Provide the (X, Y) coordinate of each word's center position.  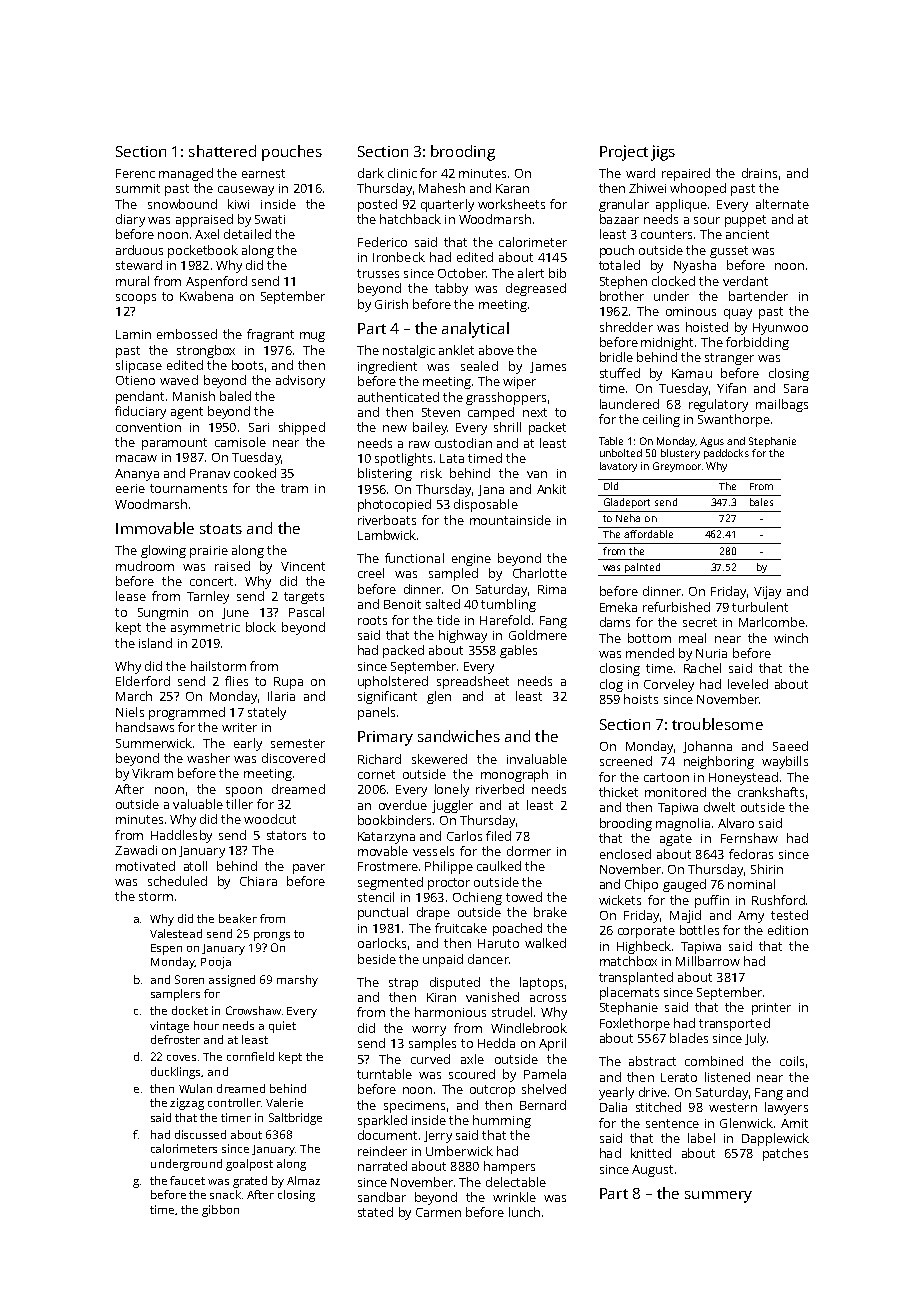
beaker (238, 918)
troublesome (717, 724)
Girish (391, 304)
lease (131, 596)
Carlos (464, 836)
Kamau (692, 373)
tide (448, 620)
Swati (270, 219)
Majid (685, 916)
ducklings (176, 1073)
